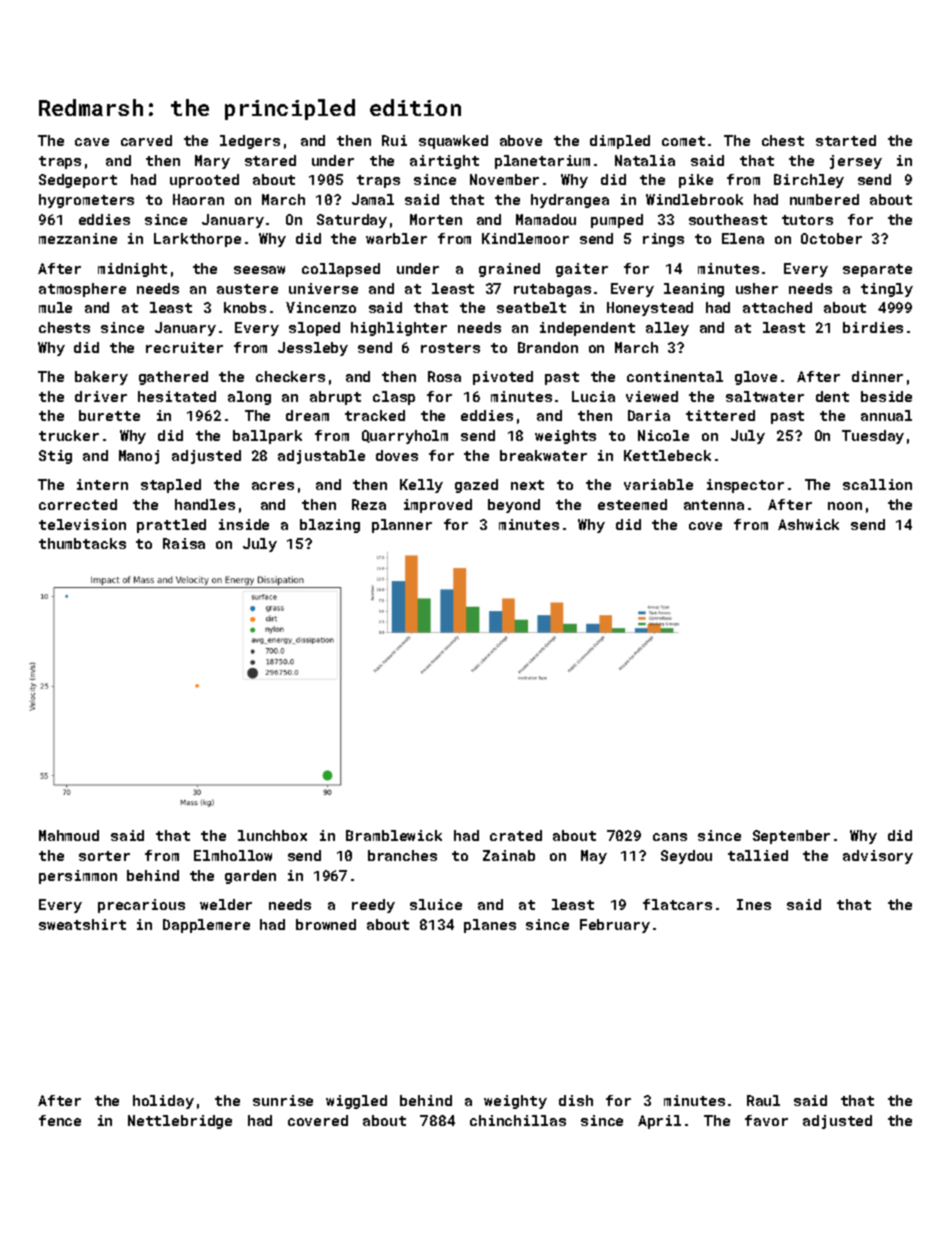 The width and height of the screenshot is (952, 1233). Describe the element at coordinates (766, 1120) in the screenshot. I see `favor` at that location.
